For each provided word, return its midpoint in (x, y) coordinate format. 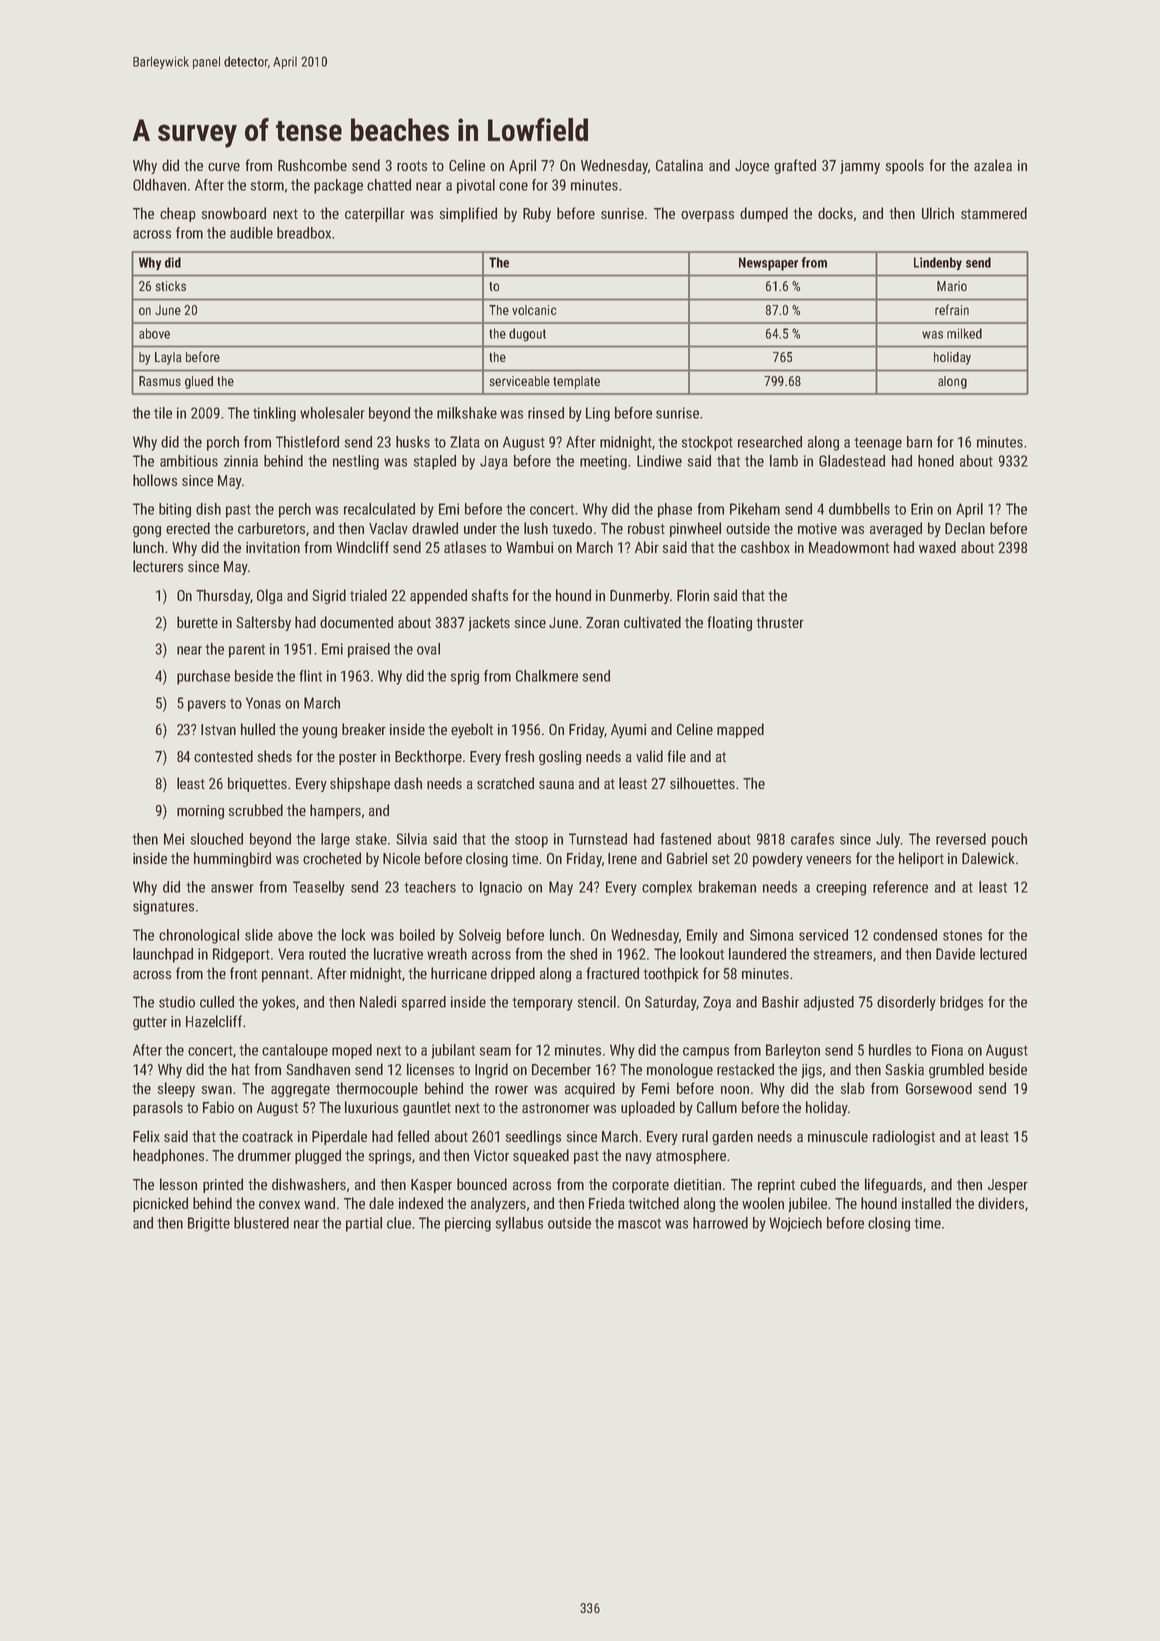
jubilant (453, 1051)
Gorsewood (939, 1088)
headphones (168, 1156)
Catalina (679, 165)
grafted (795, 166)
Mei (174, 839)
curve (224, 167)
